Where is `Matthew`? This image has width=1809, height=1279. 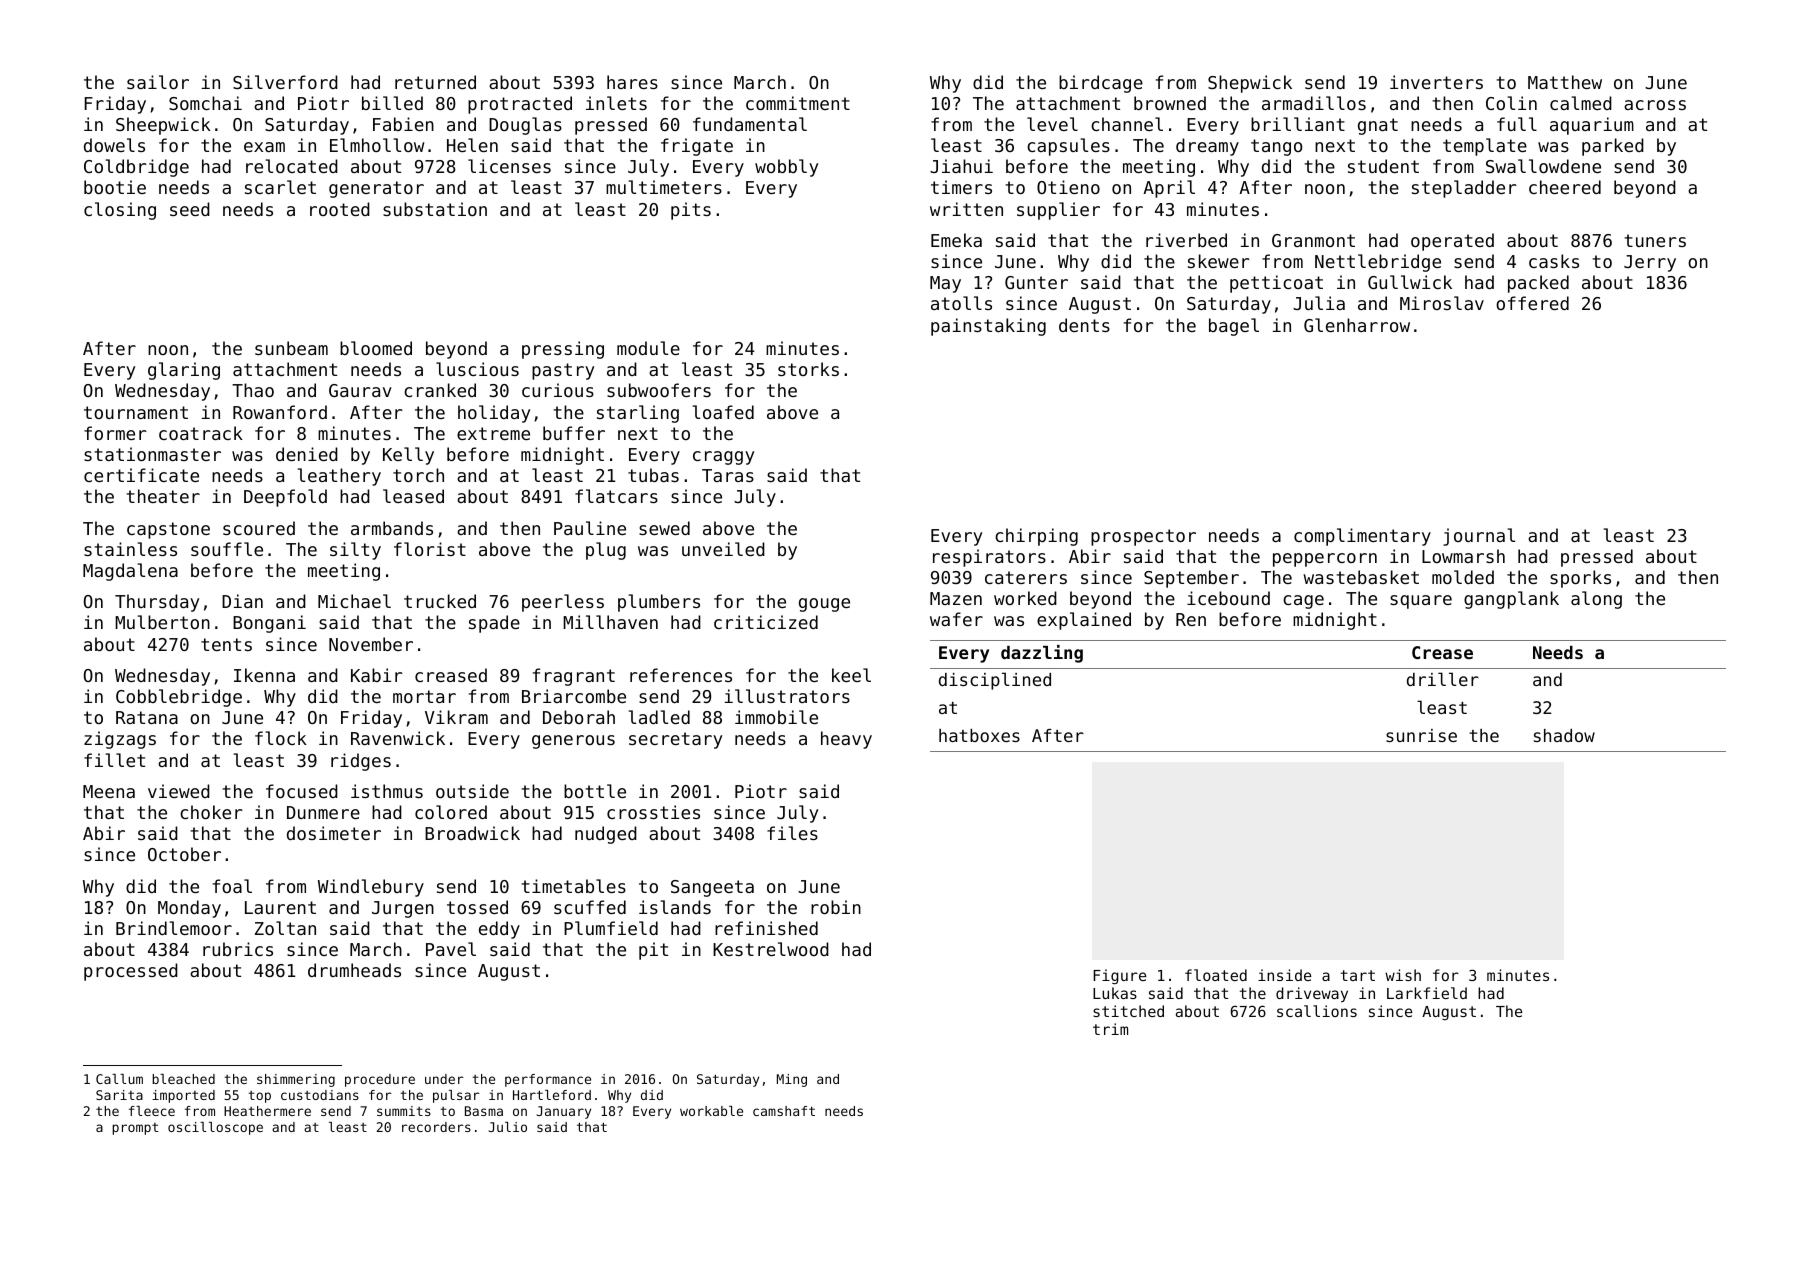
Matthew is located at coordinates (1565, 82).
